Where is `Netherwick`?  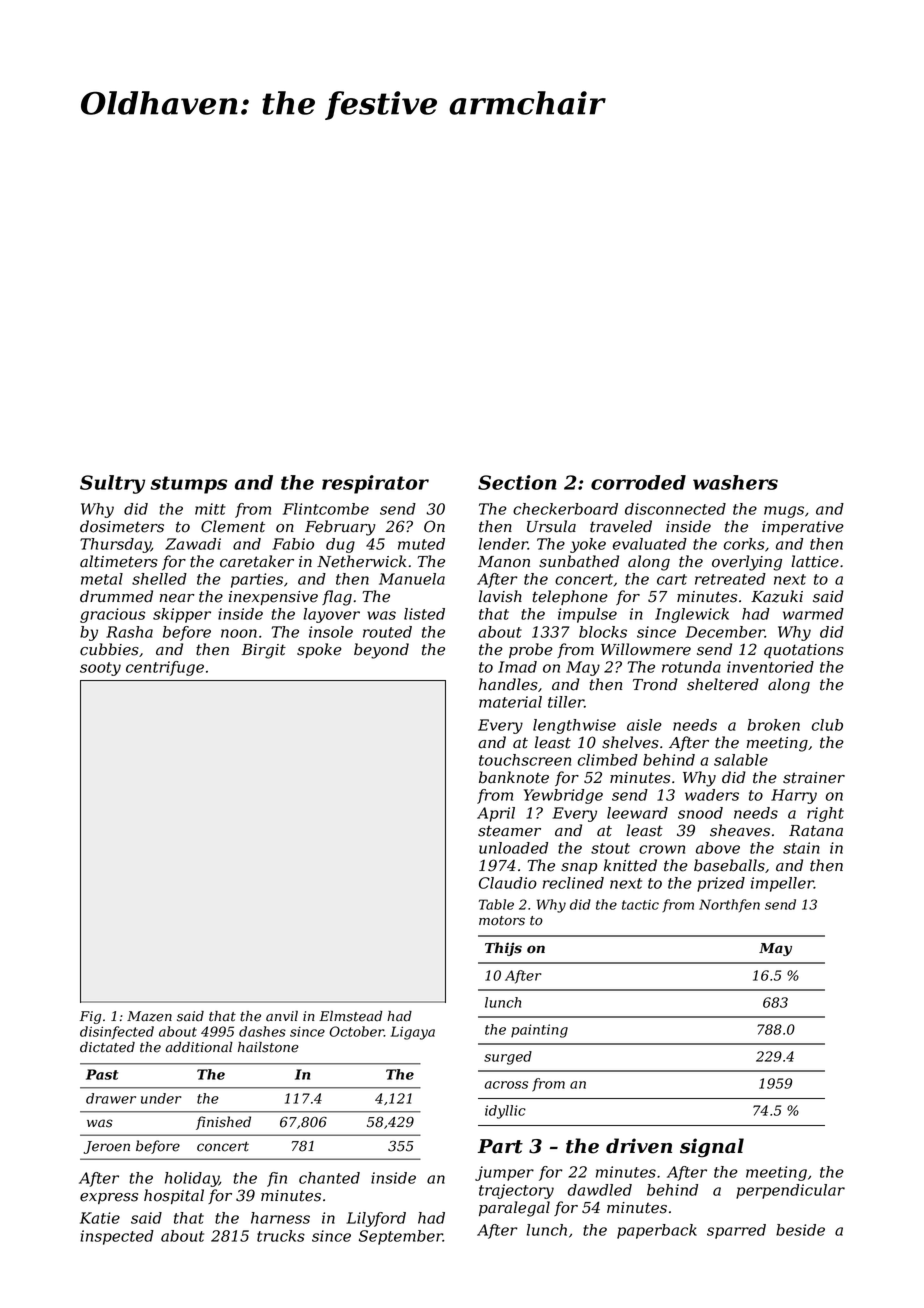
Netherwick is located at coordinates (362, 561).
